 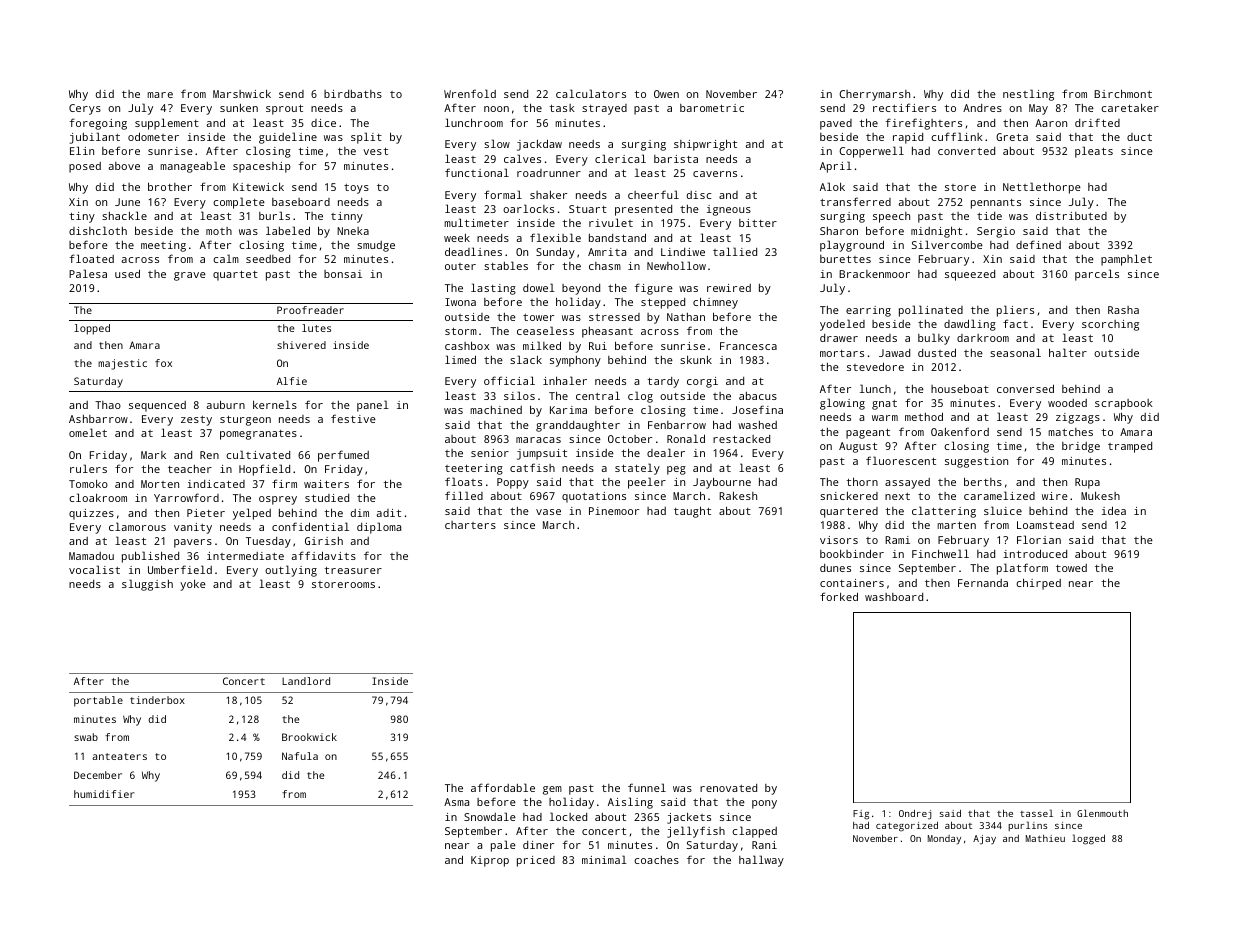 What do you see at coordinates (193, 585) in the screenshot?
I see `yoke` at bounding box center [193, 585].
